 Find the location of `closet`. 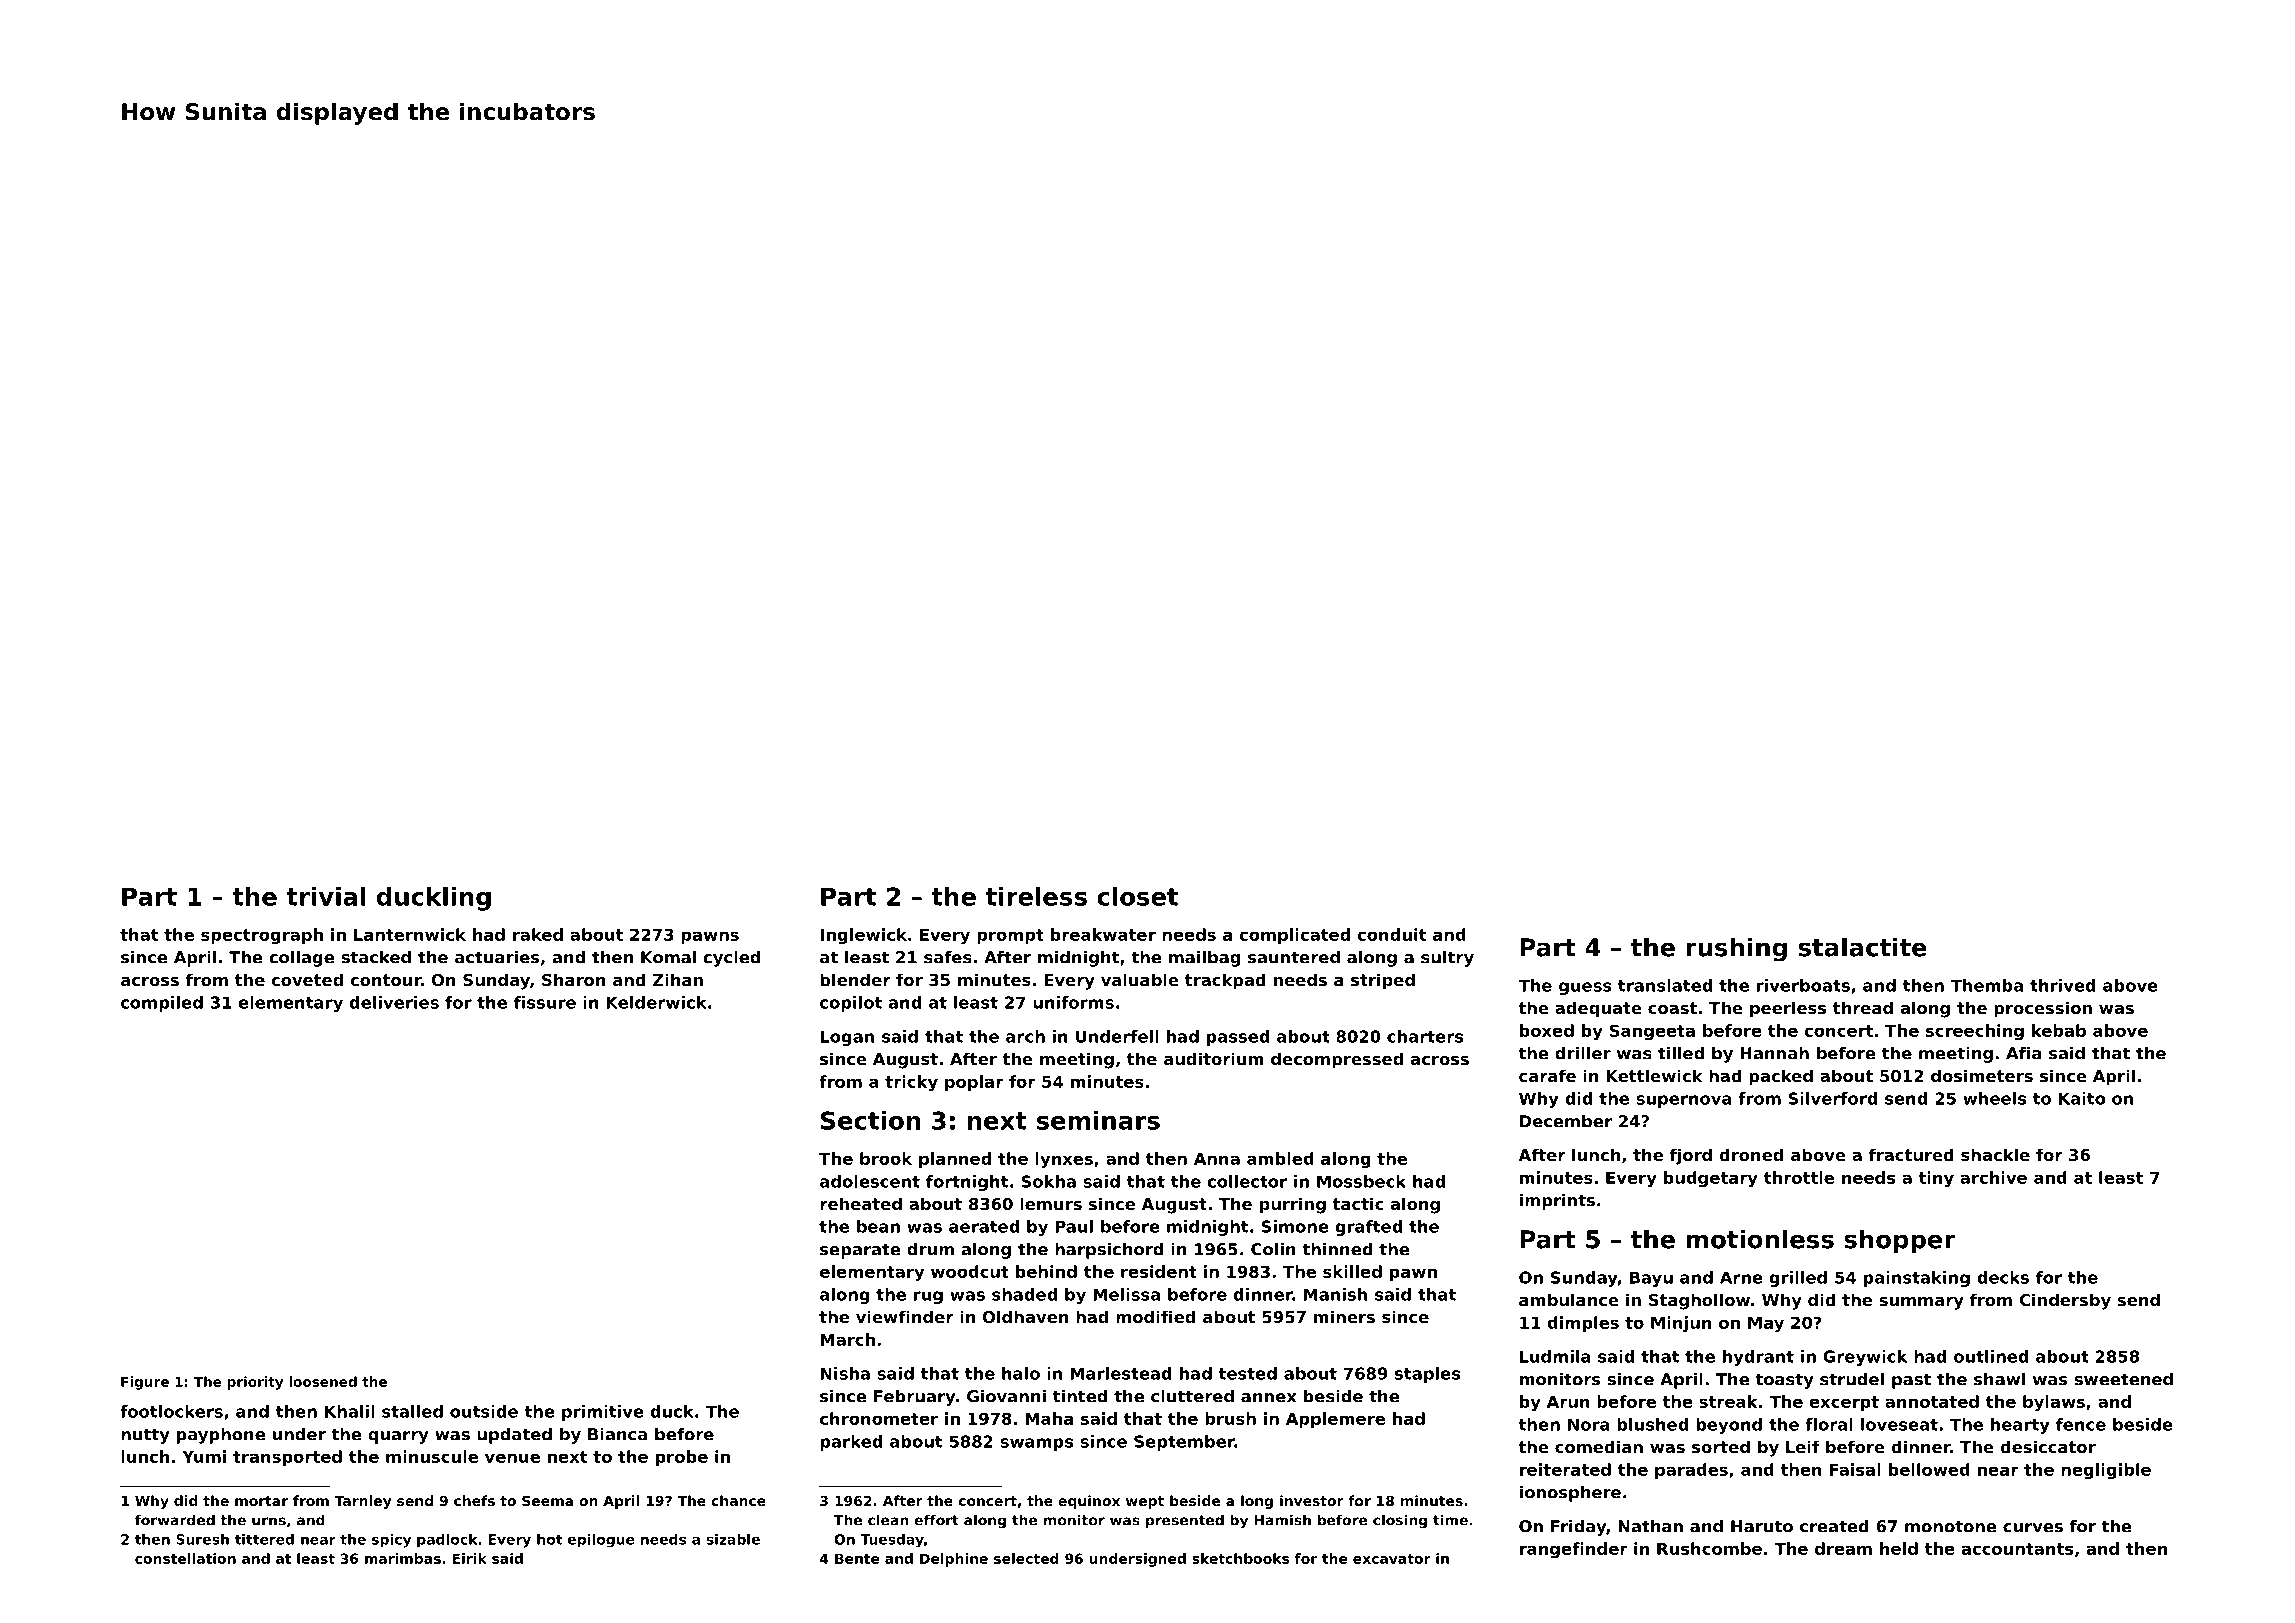

closet is located at coordinates (1137, 896).
